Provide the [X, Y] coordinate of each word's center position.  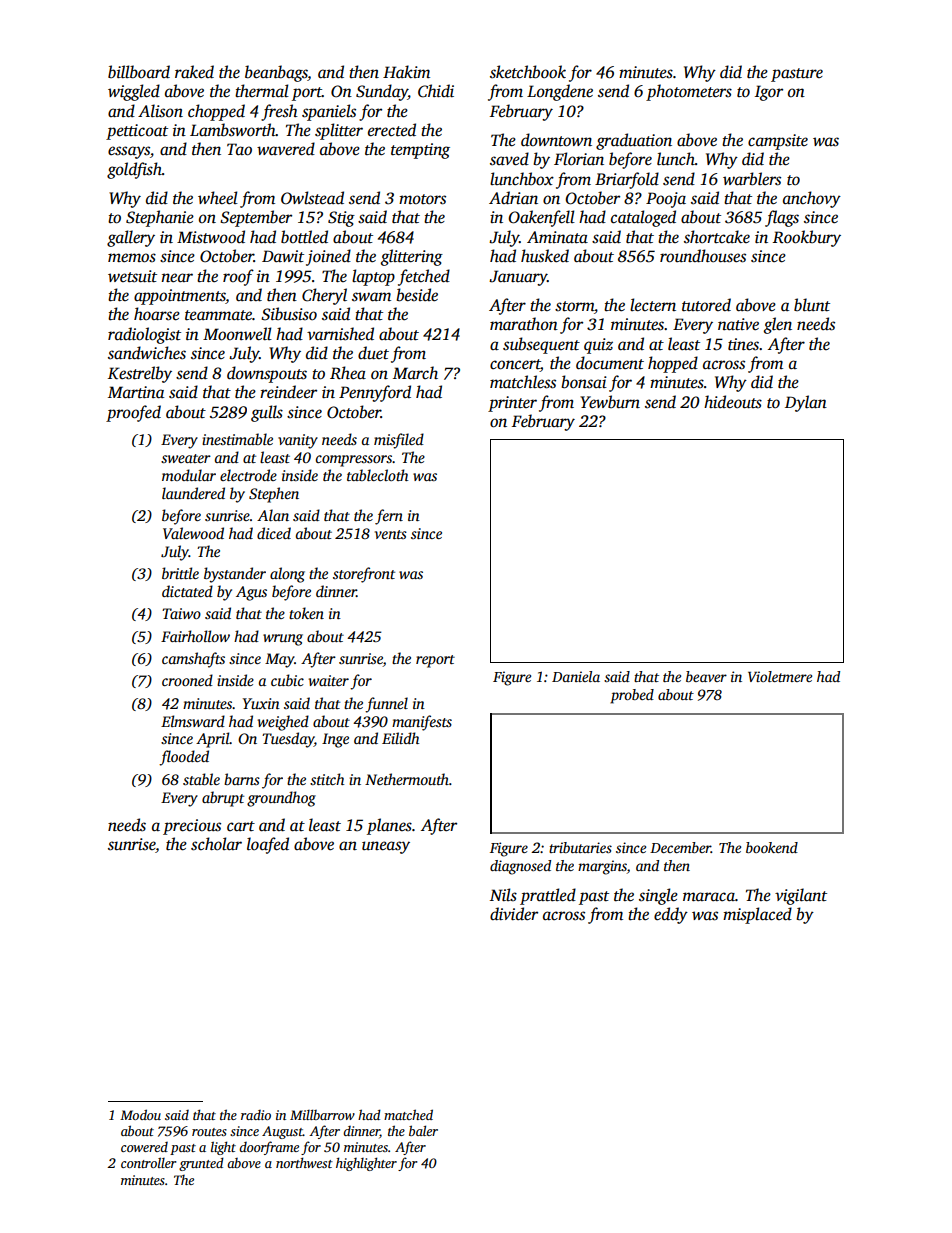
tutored [706, 305]
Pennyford [375, 393]
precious [192, 827]
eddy [671, 915]
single [658, 896]
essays [129, 152]
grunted [201, 1164]
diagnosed [520, 867]
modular [189, 475]
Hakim [406, 71]
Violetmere [780, 676]
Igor [769, 93]
